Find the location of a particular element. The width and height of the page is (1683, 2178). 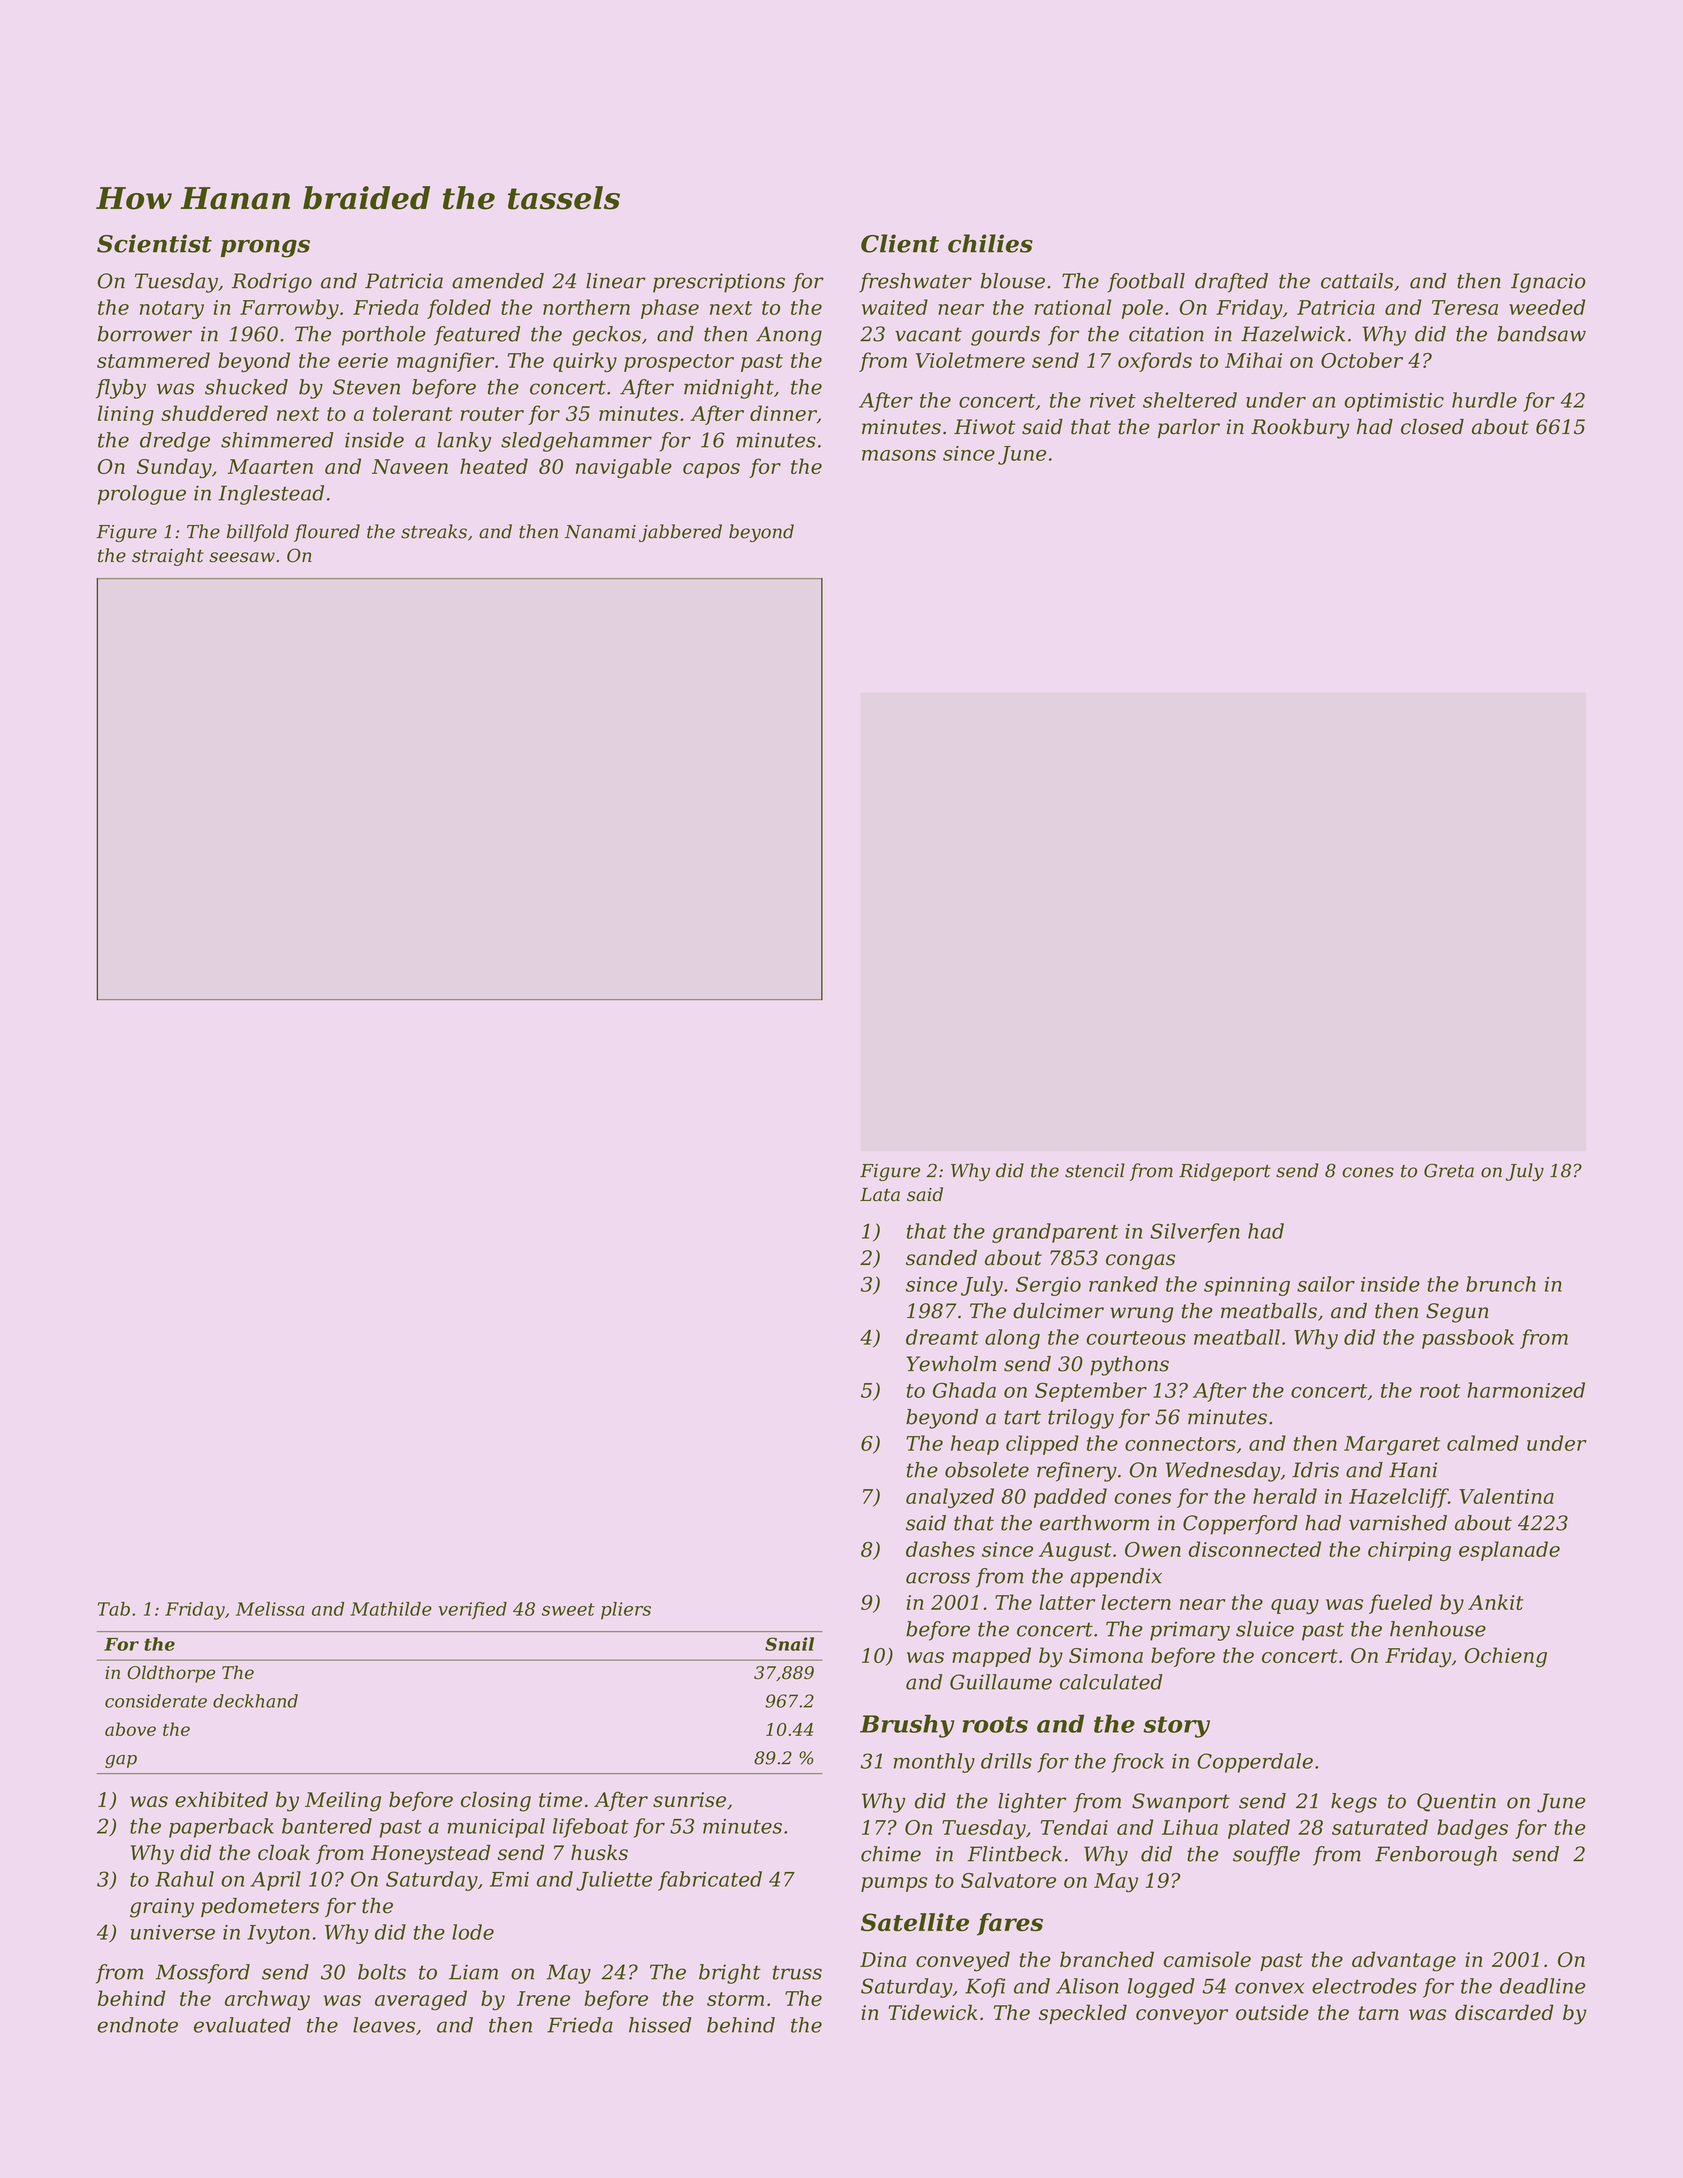

quay is located at coordinates (1295, 1606).
